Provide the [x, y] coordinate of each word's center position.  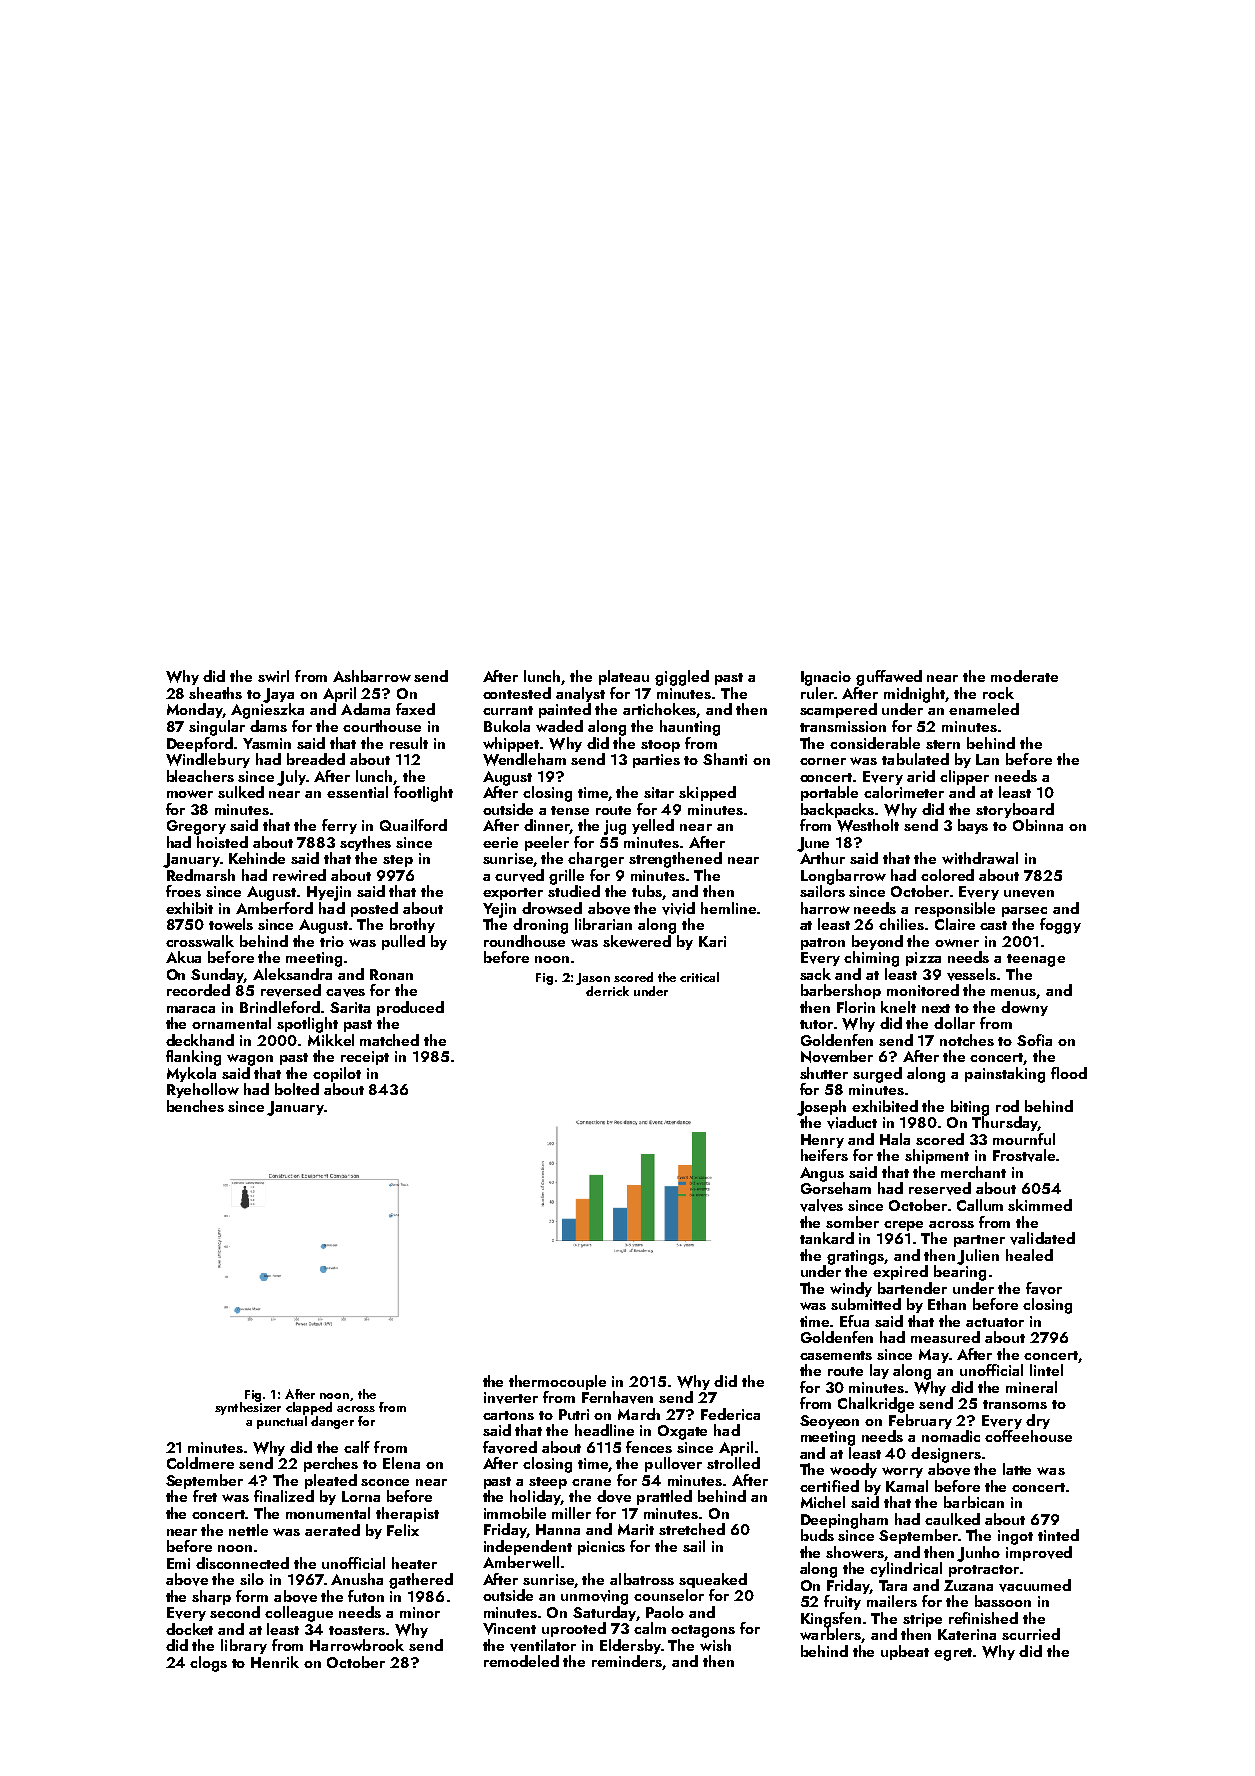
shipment [937, 1156]
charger [596, 860]
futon [366, 1596]
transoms [1015, 1404]
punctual [282, 1422]
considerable [875, 743]
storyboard [1015, 810]
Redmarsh [201, 875]
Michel [823, 1502]
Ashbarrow [372, 676]
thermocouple [557, 1382]
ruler [817, 693]
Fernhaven [617, 1397]
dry [1038, 1421]
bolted [297, 1089]
